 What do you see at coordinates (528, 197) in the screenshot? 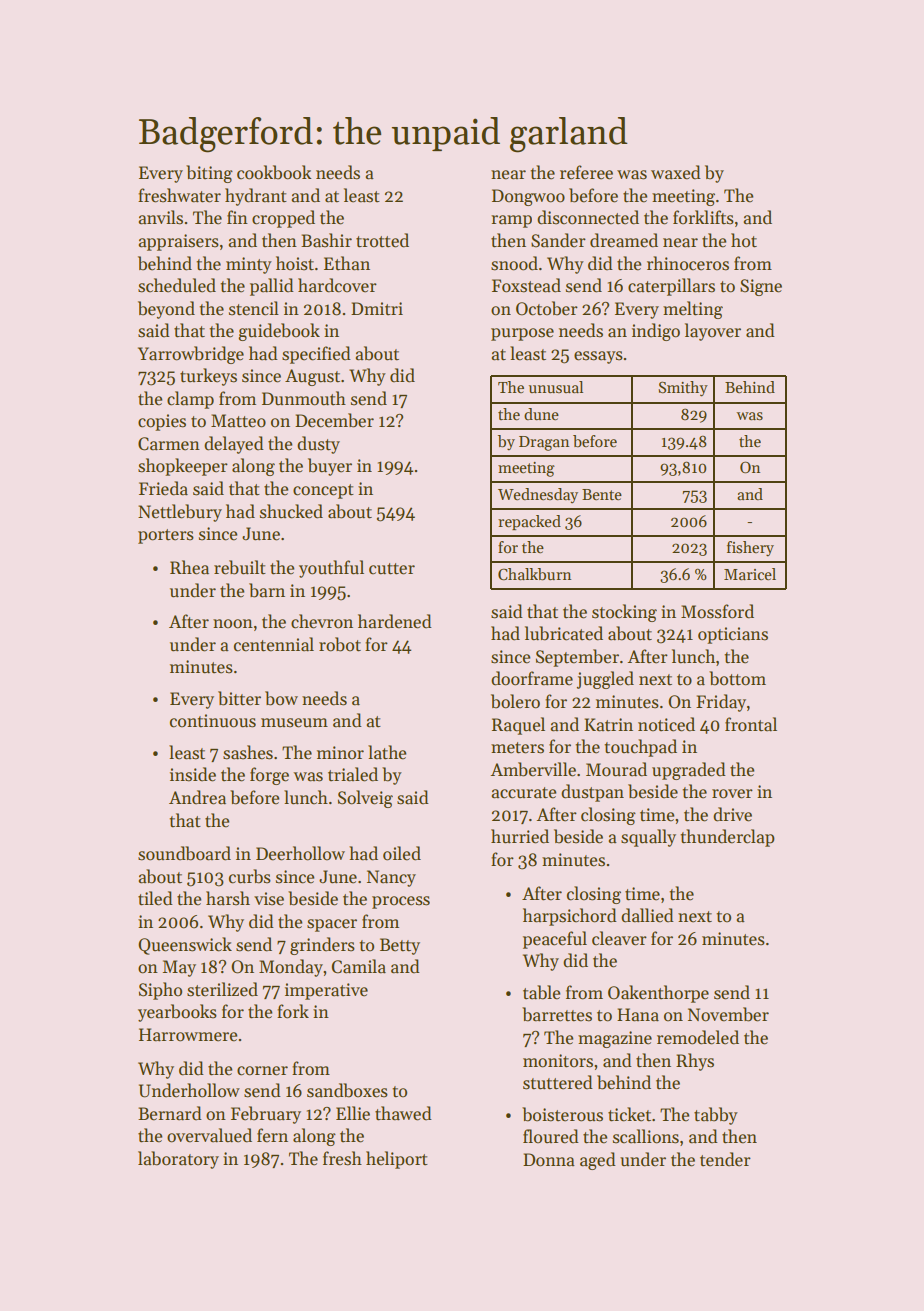
I see `Dongwoo` at bounding box center [528, 197].
